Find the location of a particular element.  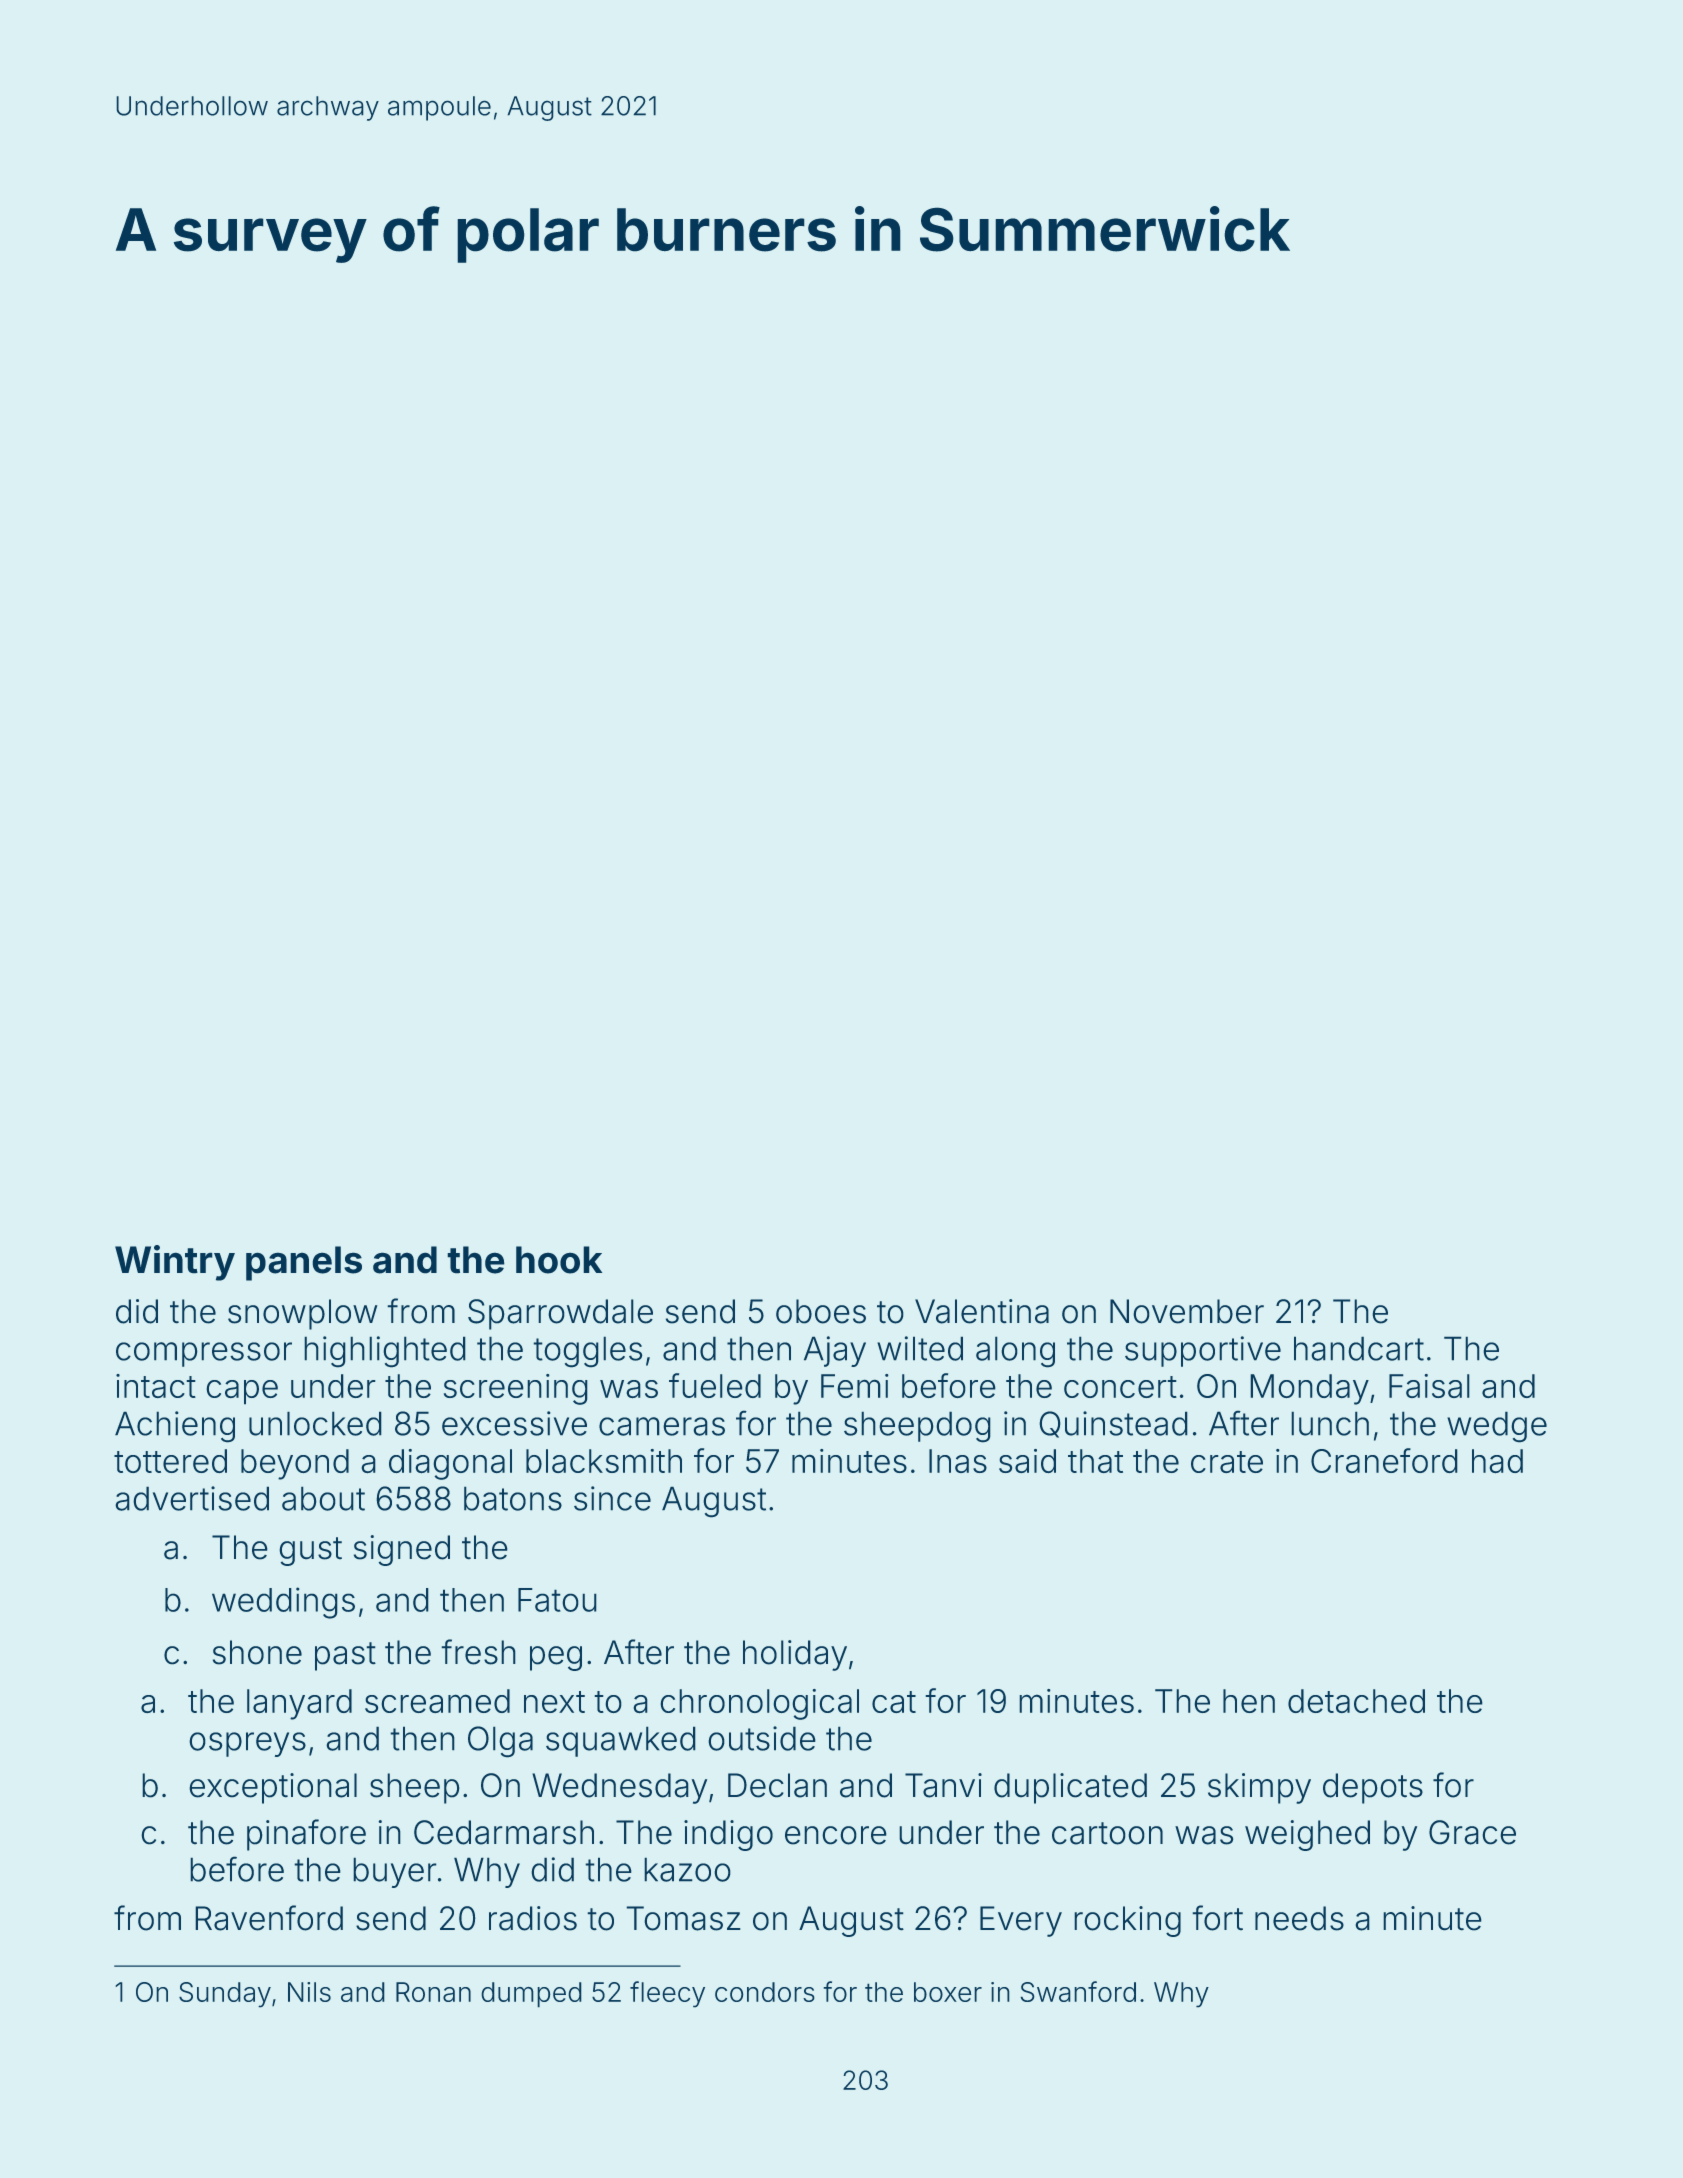

Ronan is located at coordinates (433, 1992).
